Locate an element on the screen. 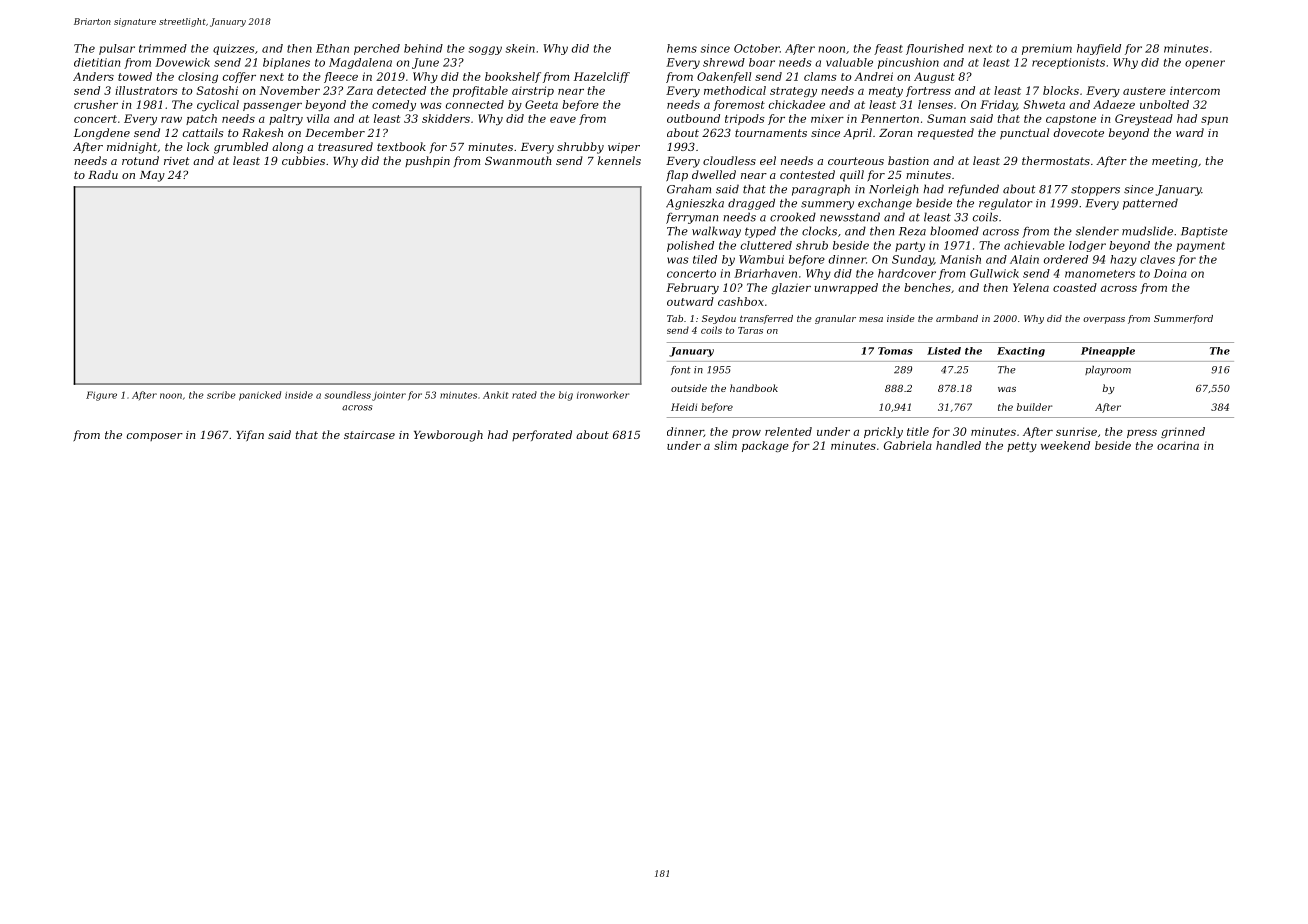 Image resolution: width=1308 pixels, height=924 pixels. typed is located at coordinates (760, 232).
